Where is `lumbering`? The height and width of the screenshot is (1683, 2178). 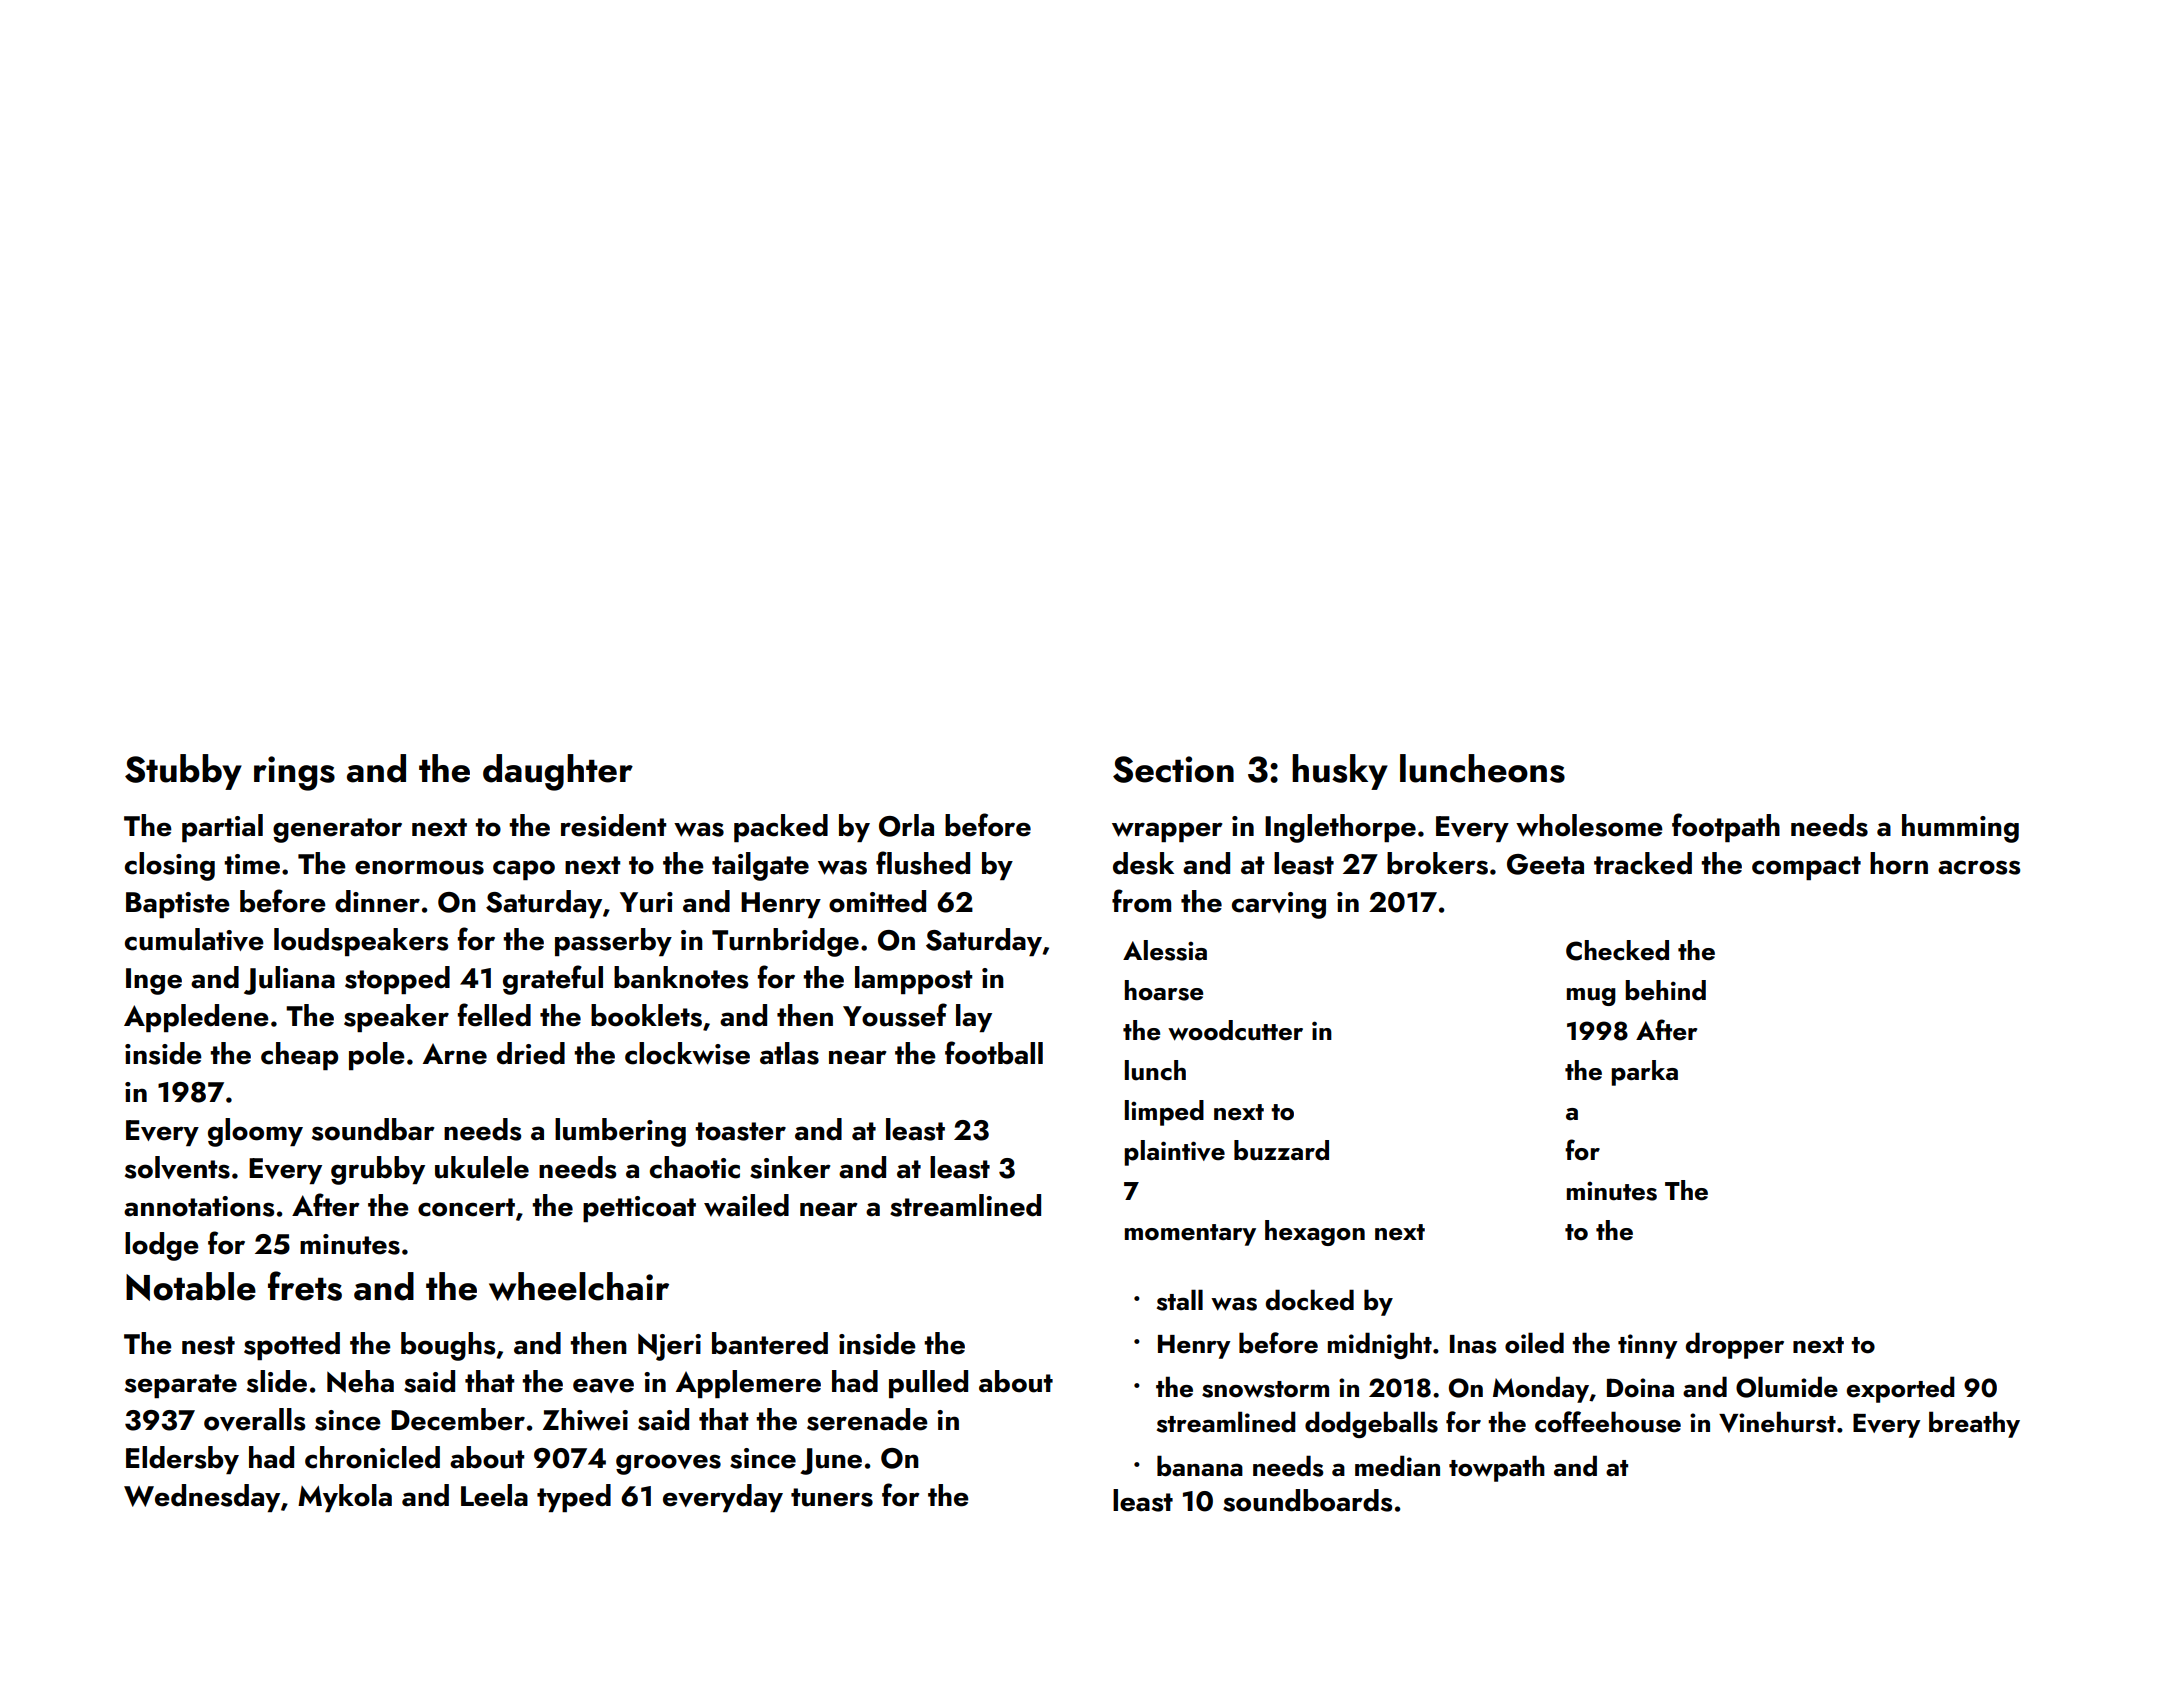
lumbering is located at coordinates (620, 1132).
